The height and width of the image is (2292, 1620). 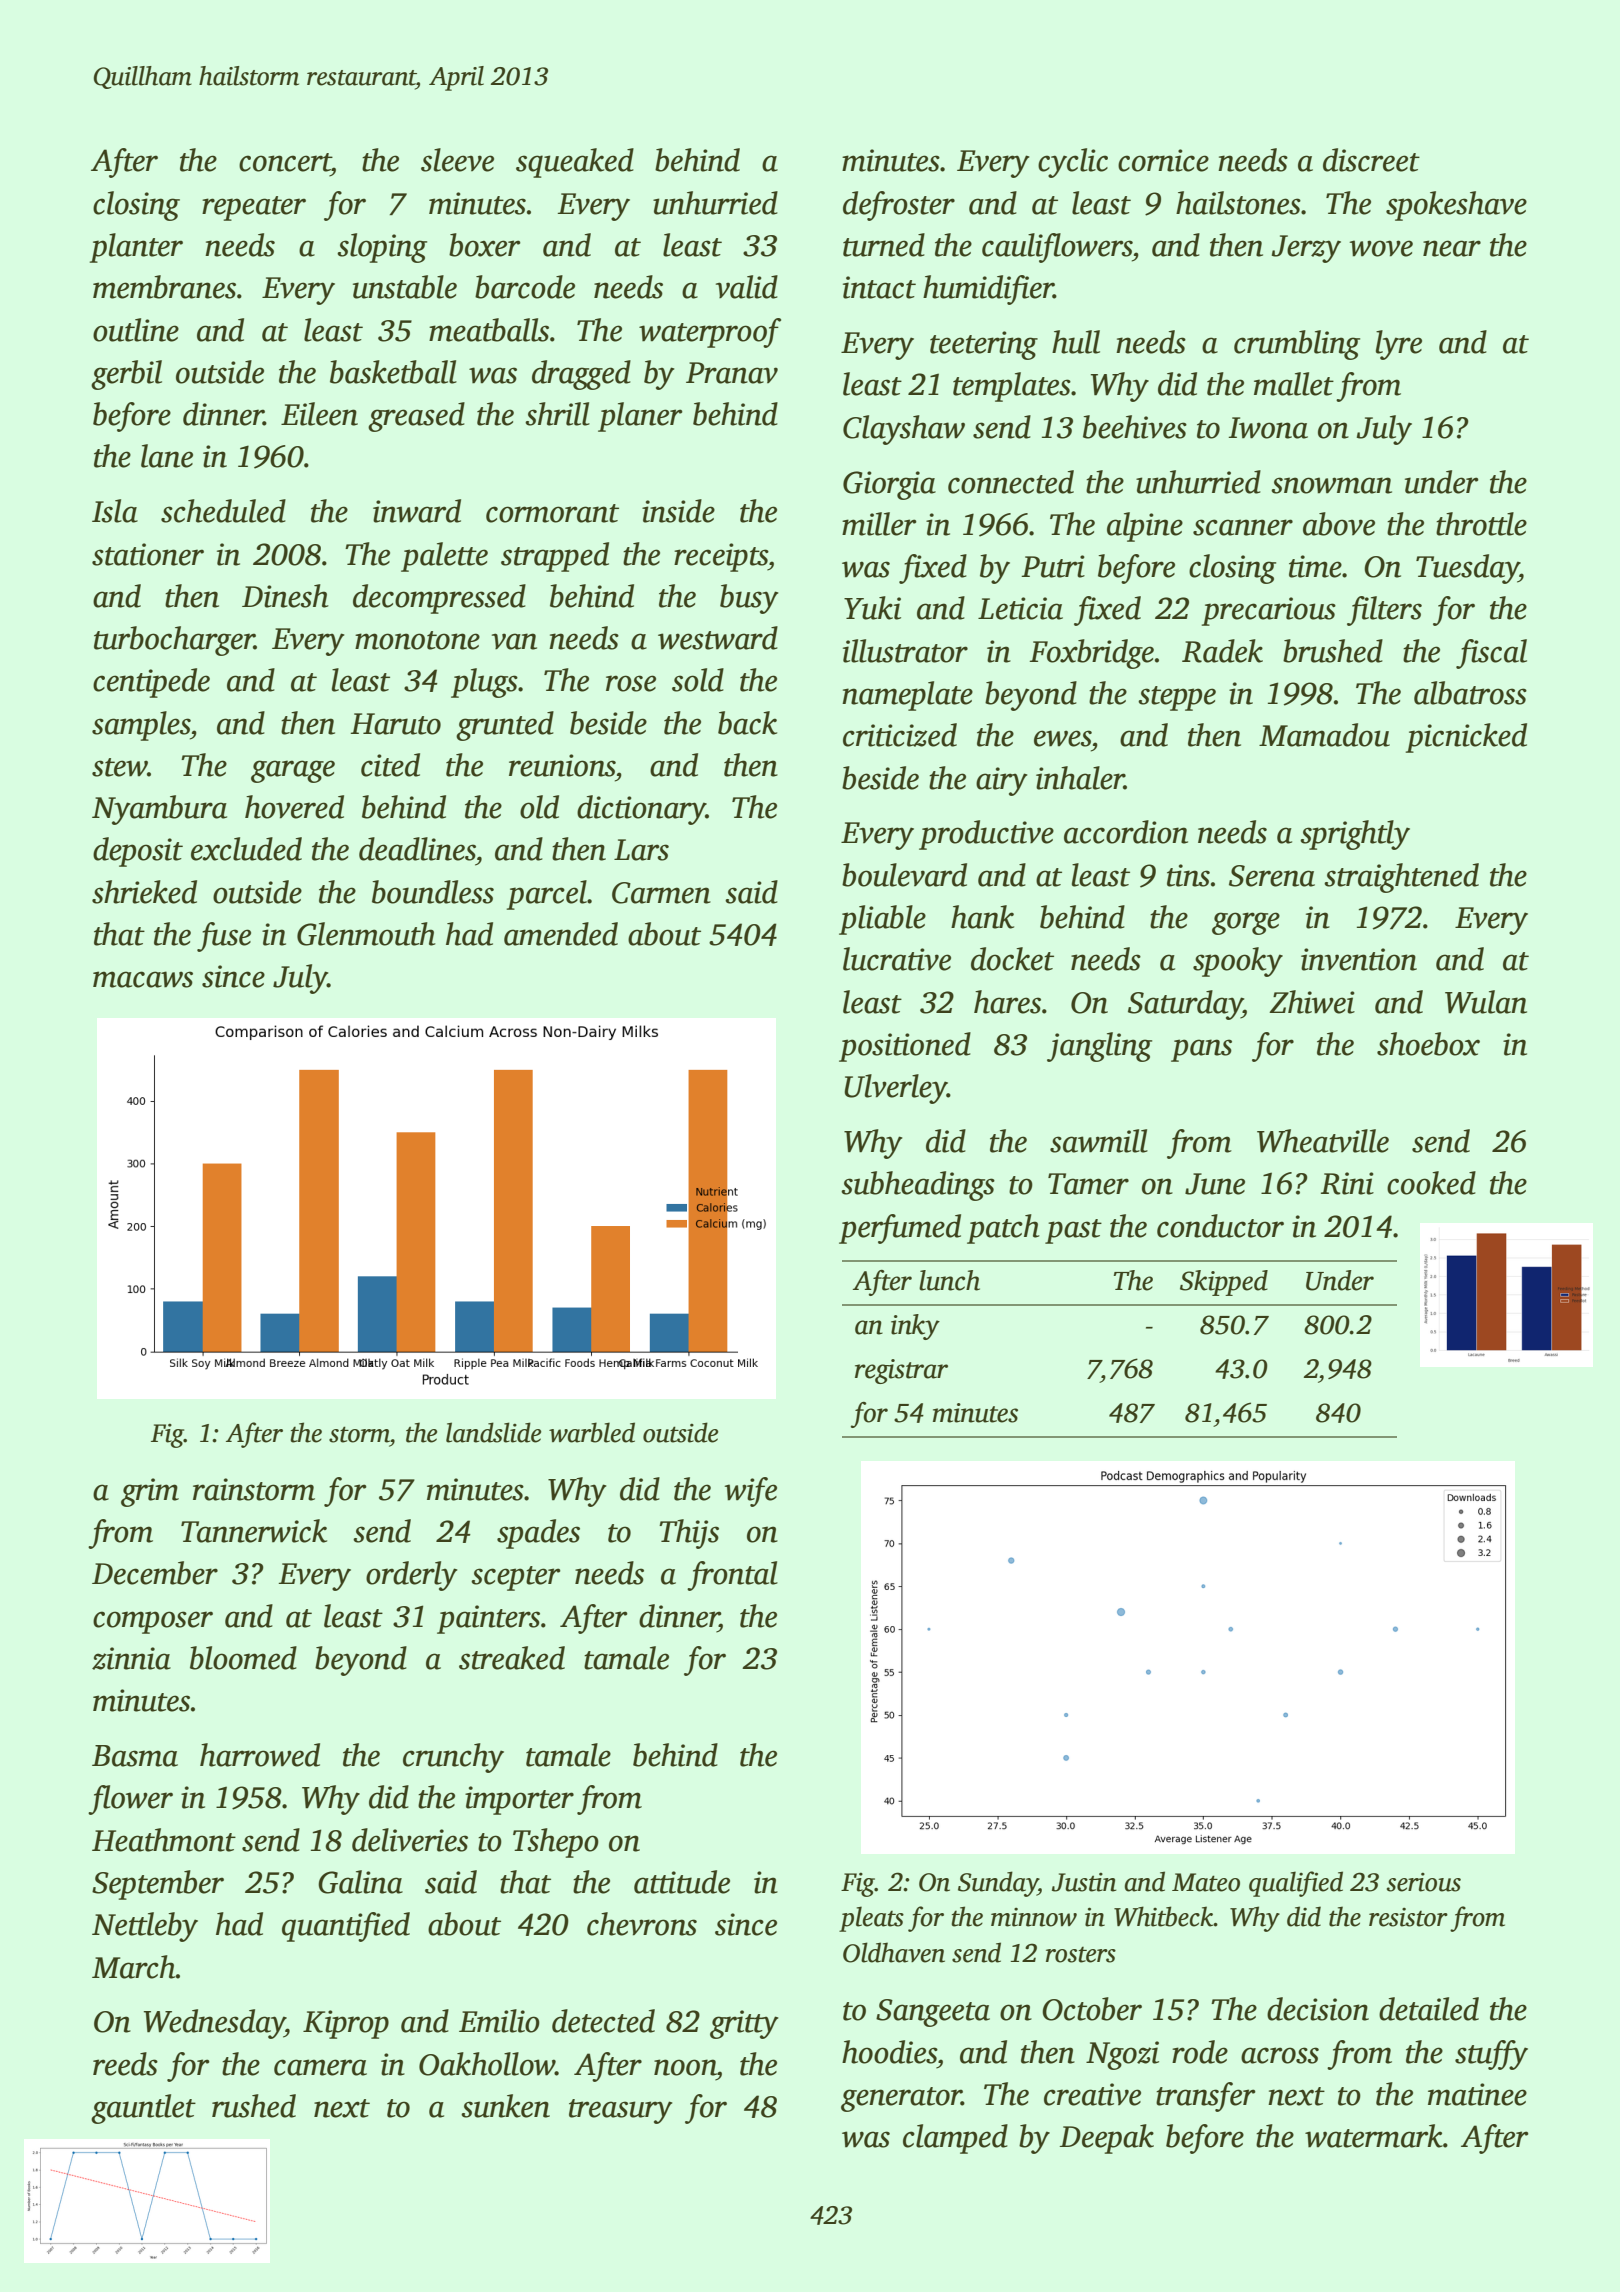 What do you see at coordinates (411, 1576) in the image?
I see `orderly` at bounding box center [411, 1576].
